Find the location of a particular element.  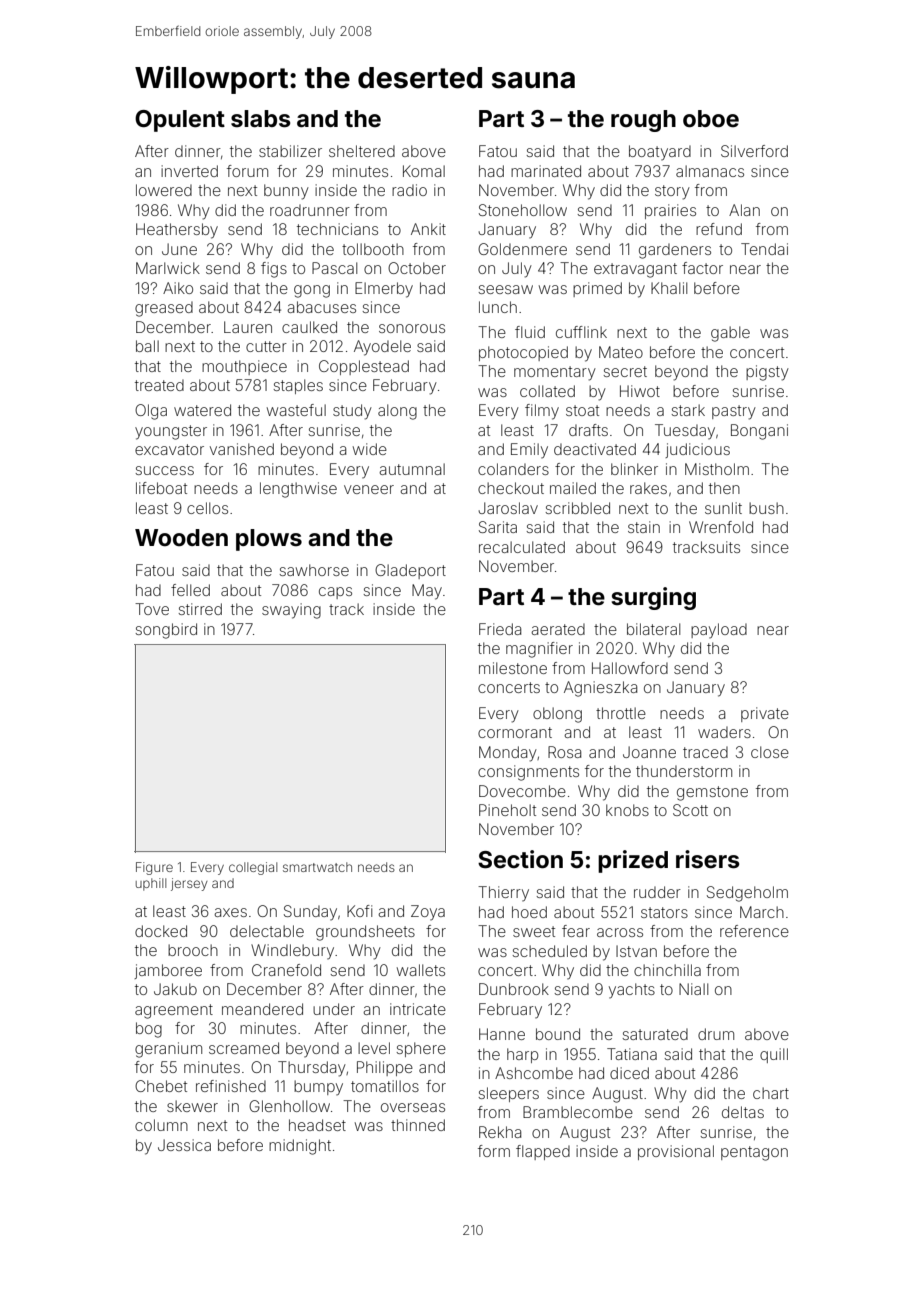

private is located at coordinates (765, 714).
